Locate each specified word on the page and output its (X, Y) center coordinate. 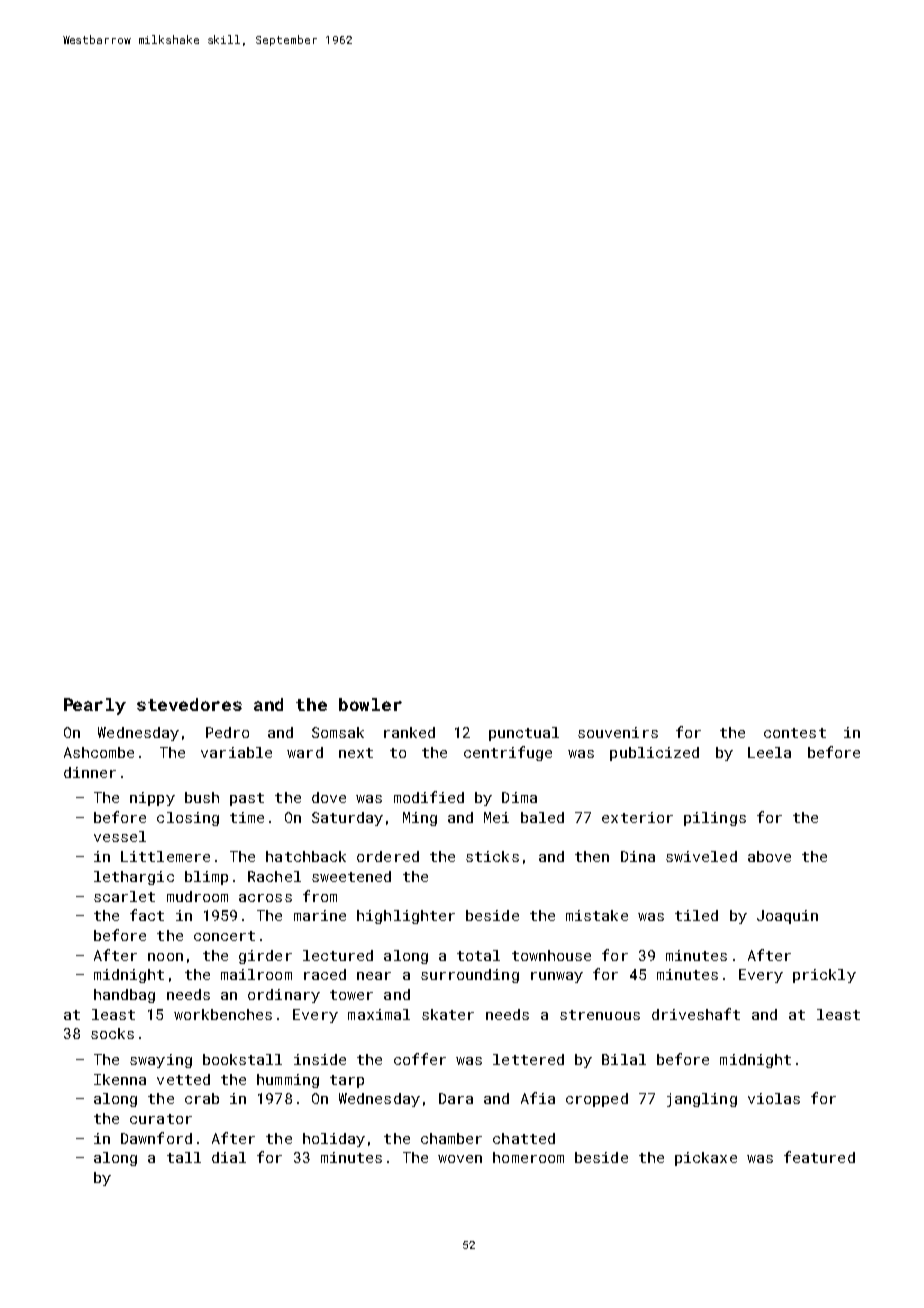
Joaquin (787, 917)
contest (795, 733)
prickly (824, 976)
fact (147, 915)
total (478, 955)
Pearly (95, 706)
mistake (597, 915)
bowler (370, 704)
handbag (124, 996)
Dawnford (156, 1138)
